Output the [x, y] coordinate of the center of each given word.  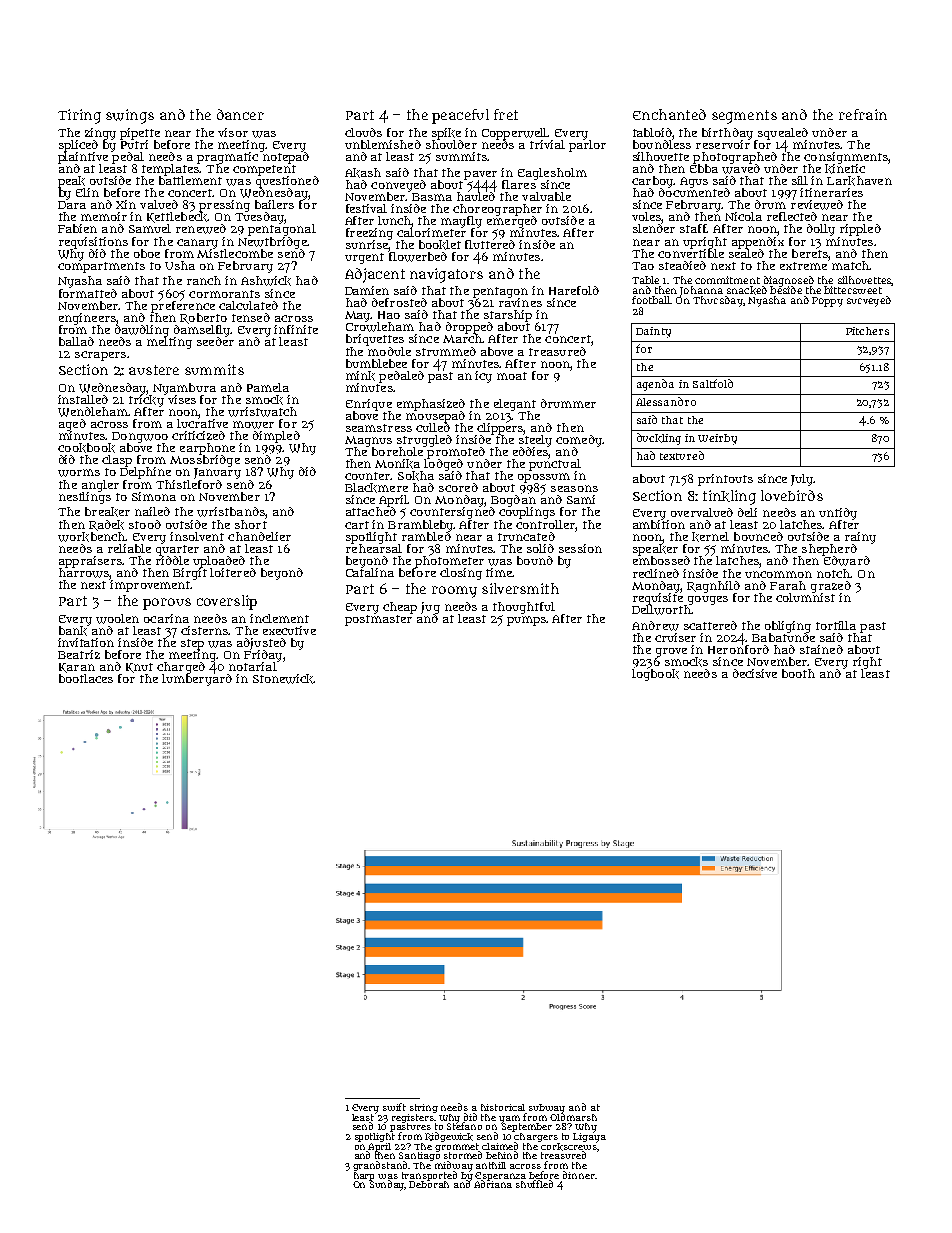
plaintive [83, 158]
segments [744, 117]
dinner [579, 1175]
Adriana [493, 1184]
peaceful [460, 116]
